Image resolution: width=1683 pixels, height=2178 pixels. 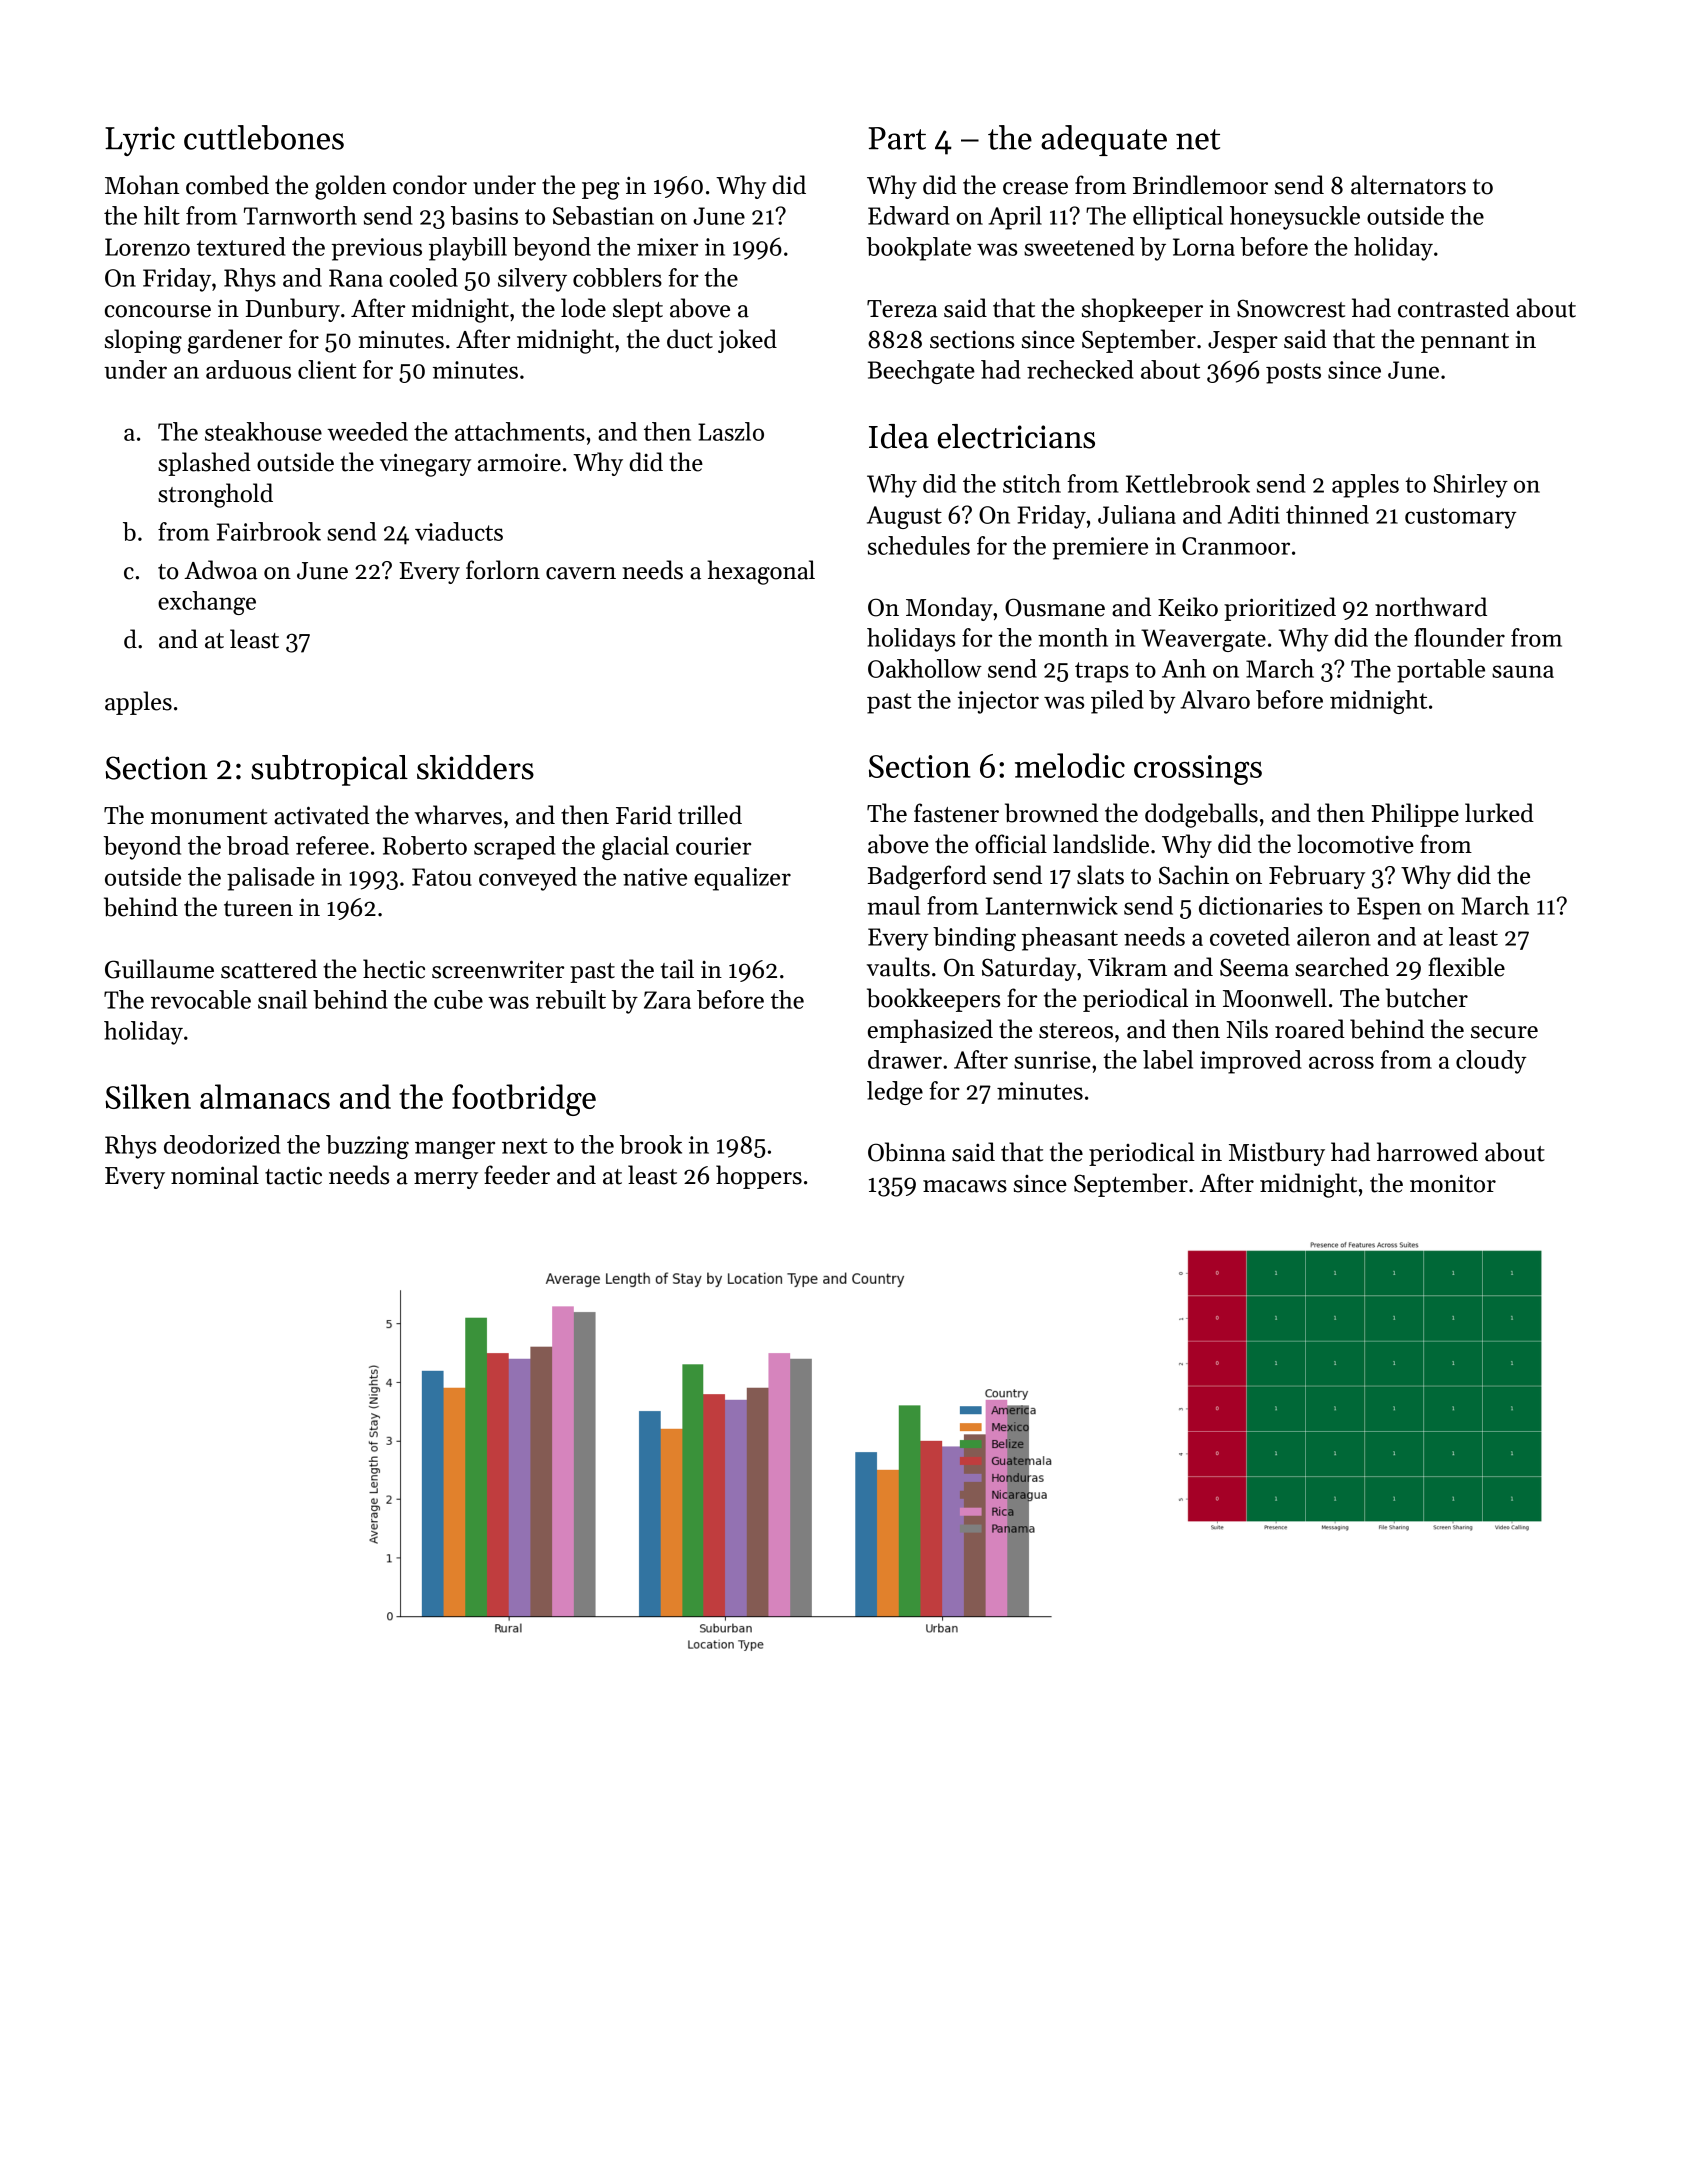 What do you see at coordinates (759, 1177) in the image?
I see `hoppers` at bounding box center [759, 1177].
